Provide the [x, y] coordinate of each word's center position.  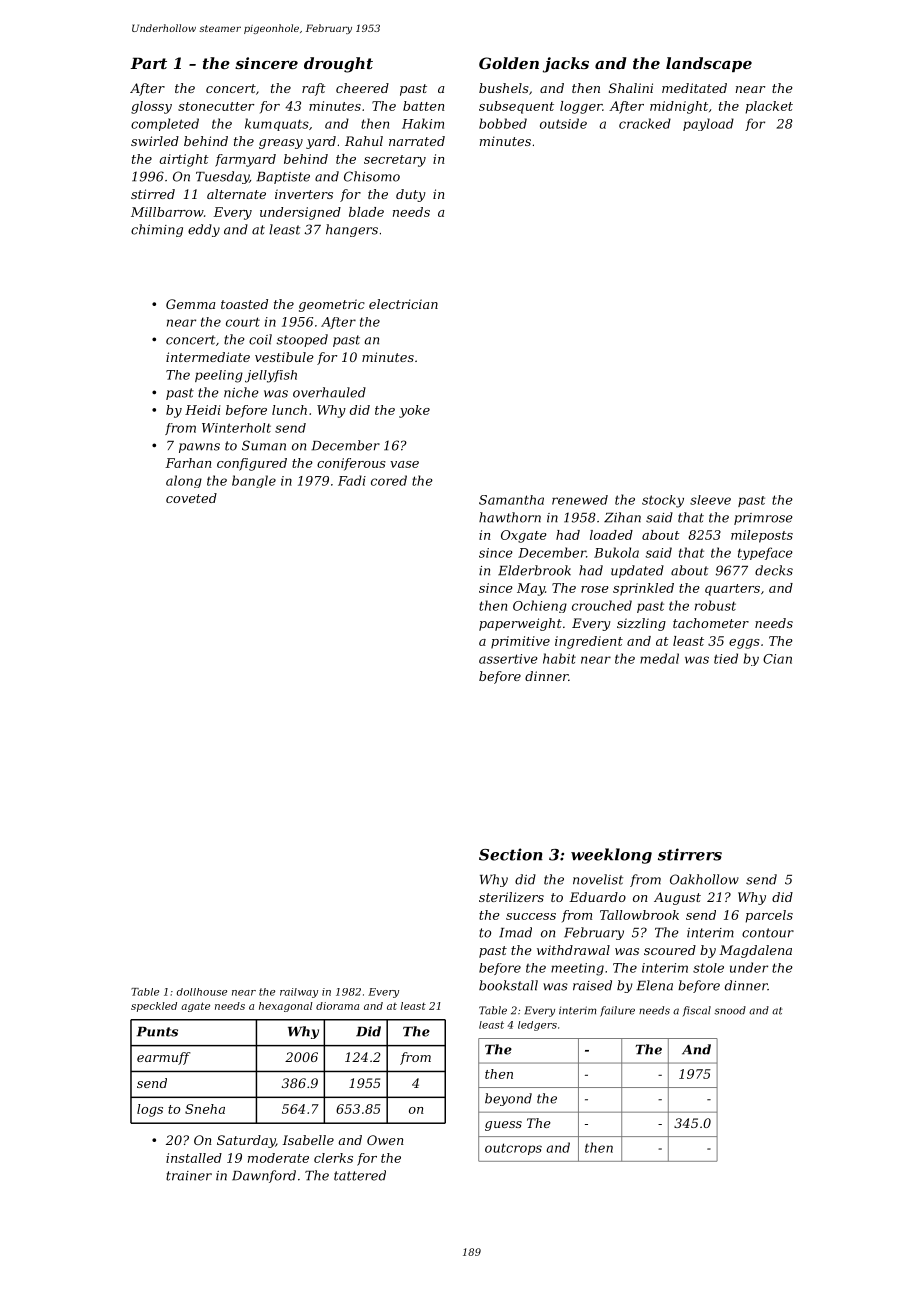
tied [726, 658]
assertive [508, 659]
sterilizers [511, 897]
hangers [352, 230]
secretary [395, 161]
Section [511, 854]
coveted [191, 498]
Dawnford [264, 1176]
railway [299, 993]
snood [730, 1010]
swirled [155, 141]
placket [769, 107]
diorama [337, 1006]
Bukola [616, 552]
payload [708, 124]
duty [411, 195]
